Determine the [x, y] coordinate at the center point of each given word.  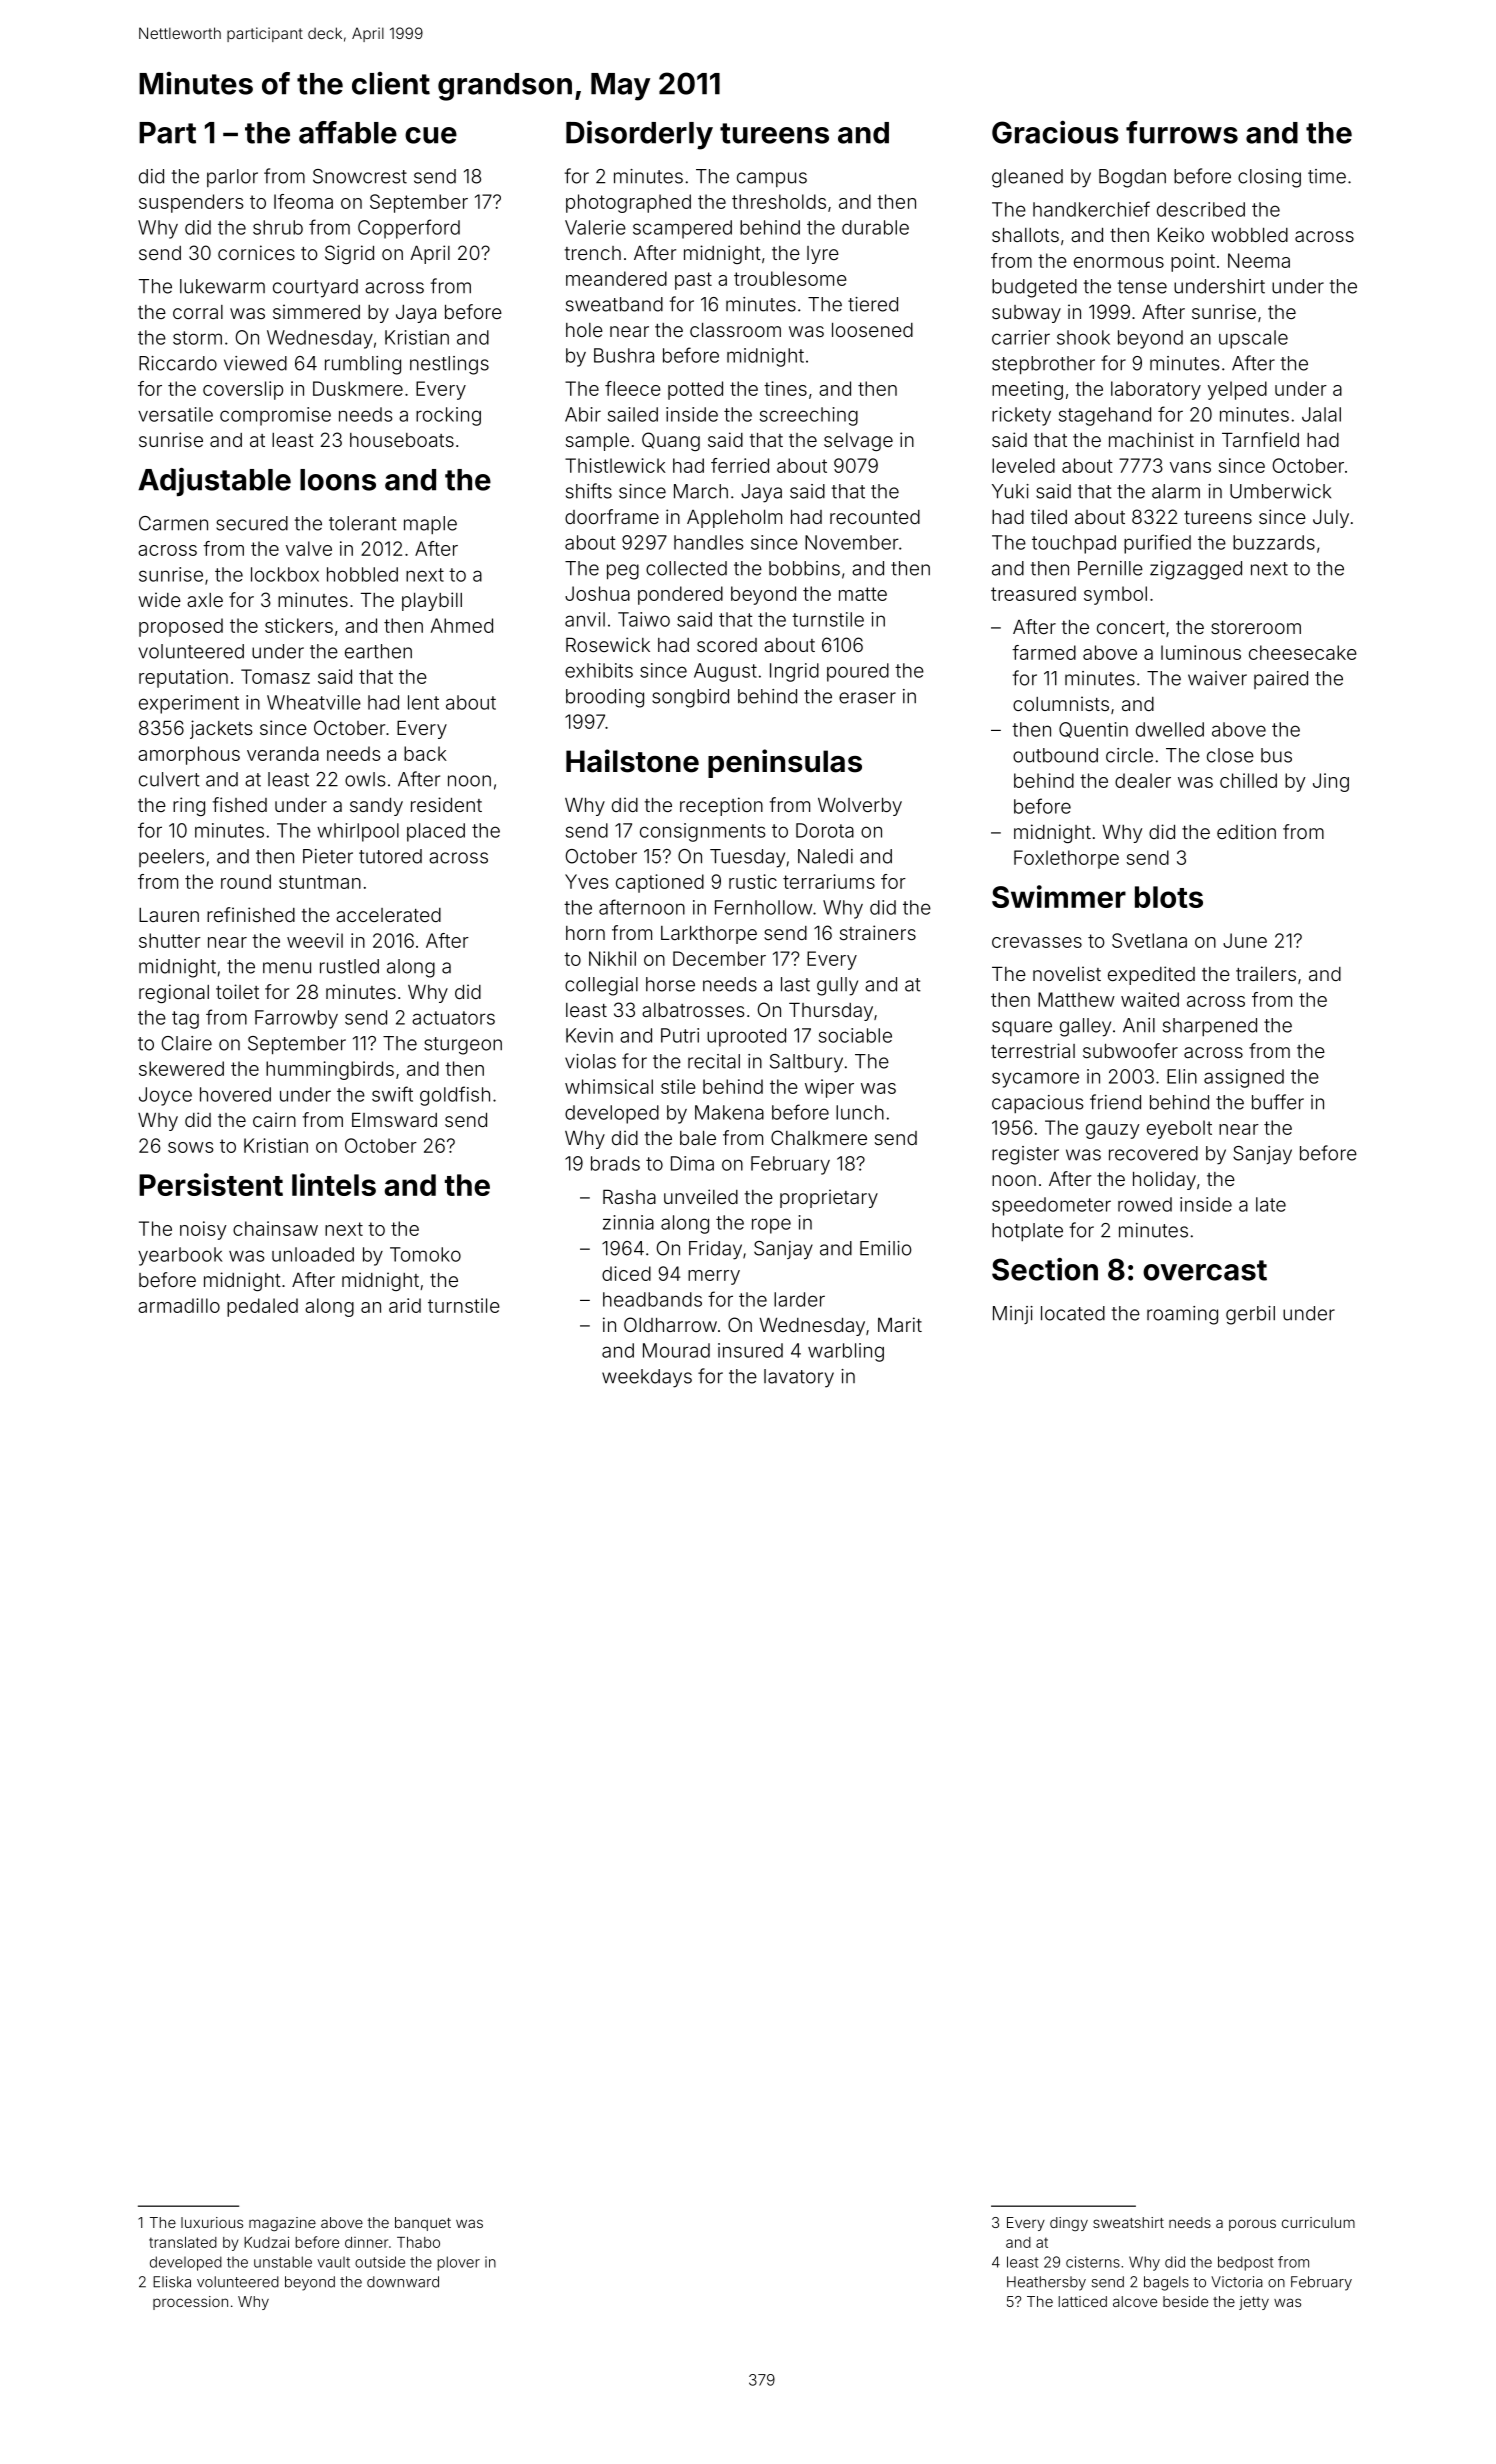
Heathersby [1046, 2283]
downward [403, 2282]
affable [348, 132]
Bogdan [1132, 178]
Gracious [1055, 132]
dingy [1069, 2224]
